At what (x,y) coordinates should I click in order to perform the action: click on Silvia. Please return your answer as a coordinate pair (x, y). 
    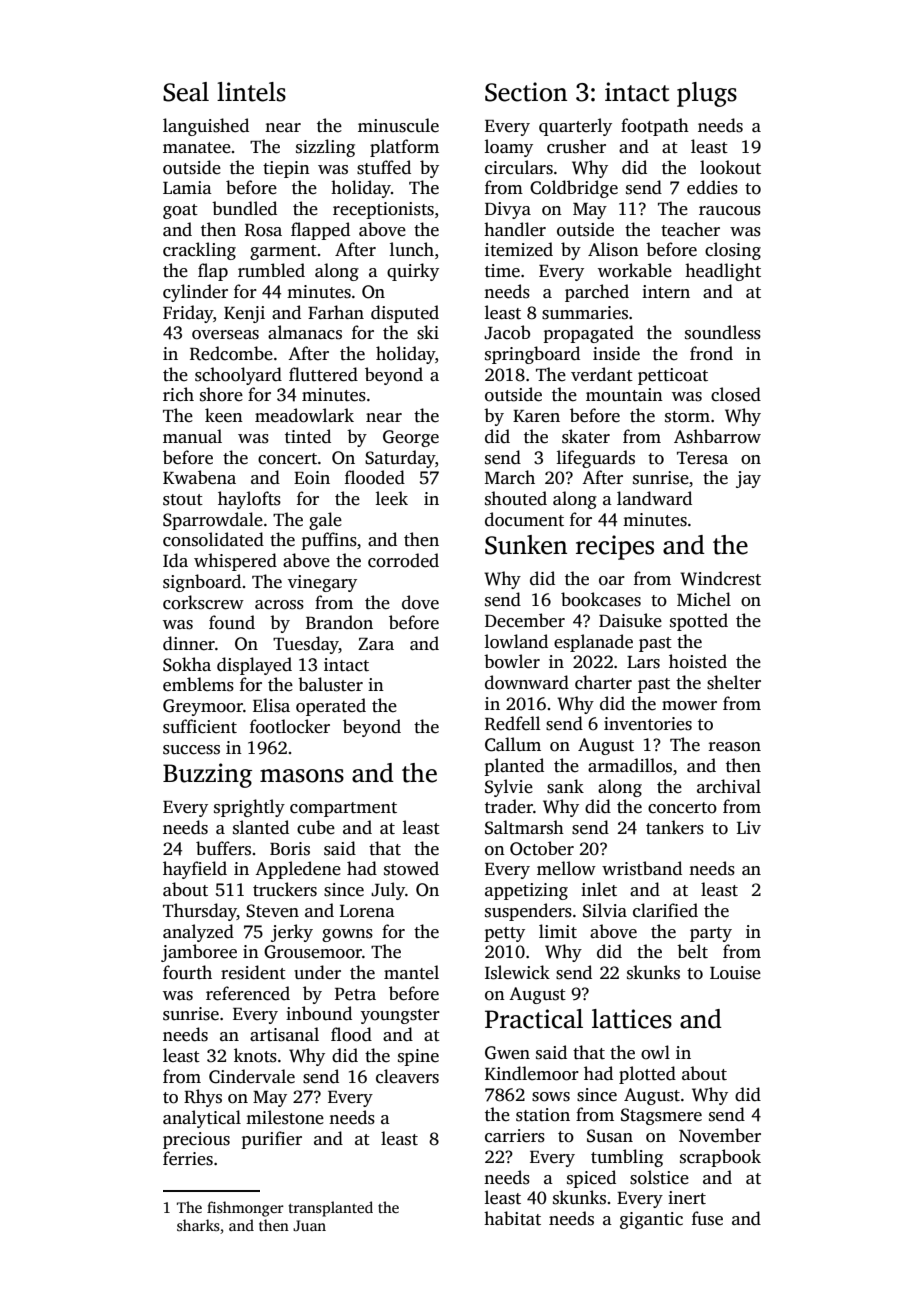
    Looking at the image, I should click on (605, 910).
